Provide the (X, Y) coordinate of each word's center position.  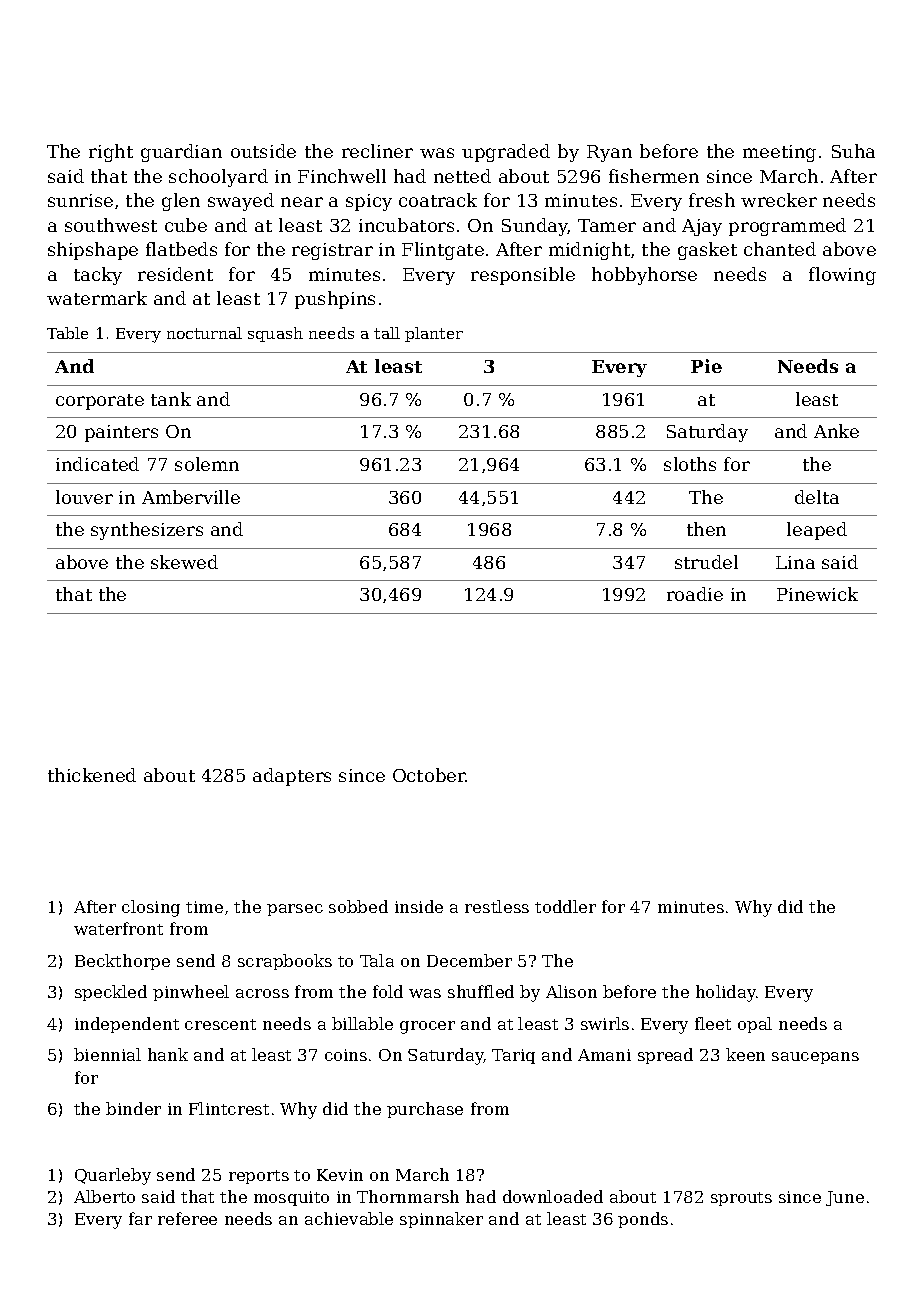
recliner (377, 151)
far (140, 1218)
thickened (92, 775)
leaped (817, 531)
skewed (184, 562)
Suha (853, 151)
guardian (181, 153)
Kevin (340, 1175)
